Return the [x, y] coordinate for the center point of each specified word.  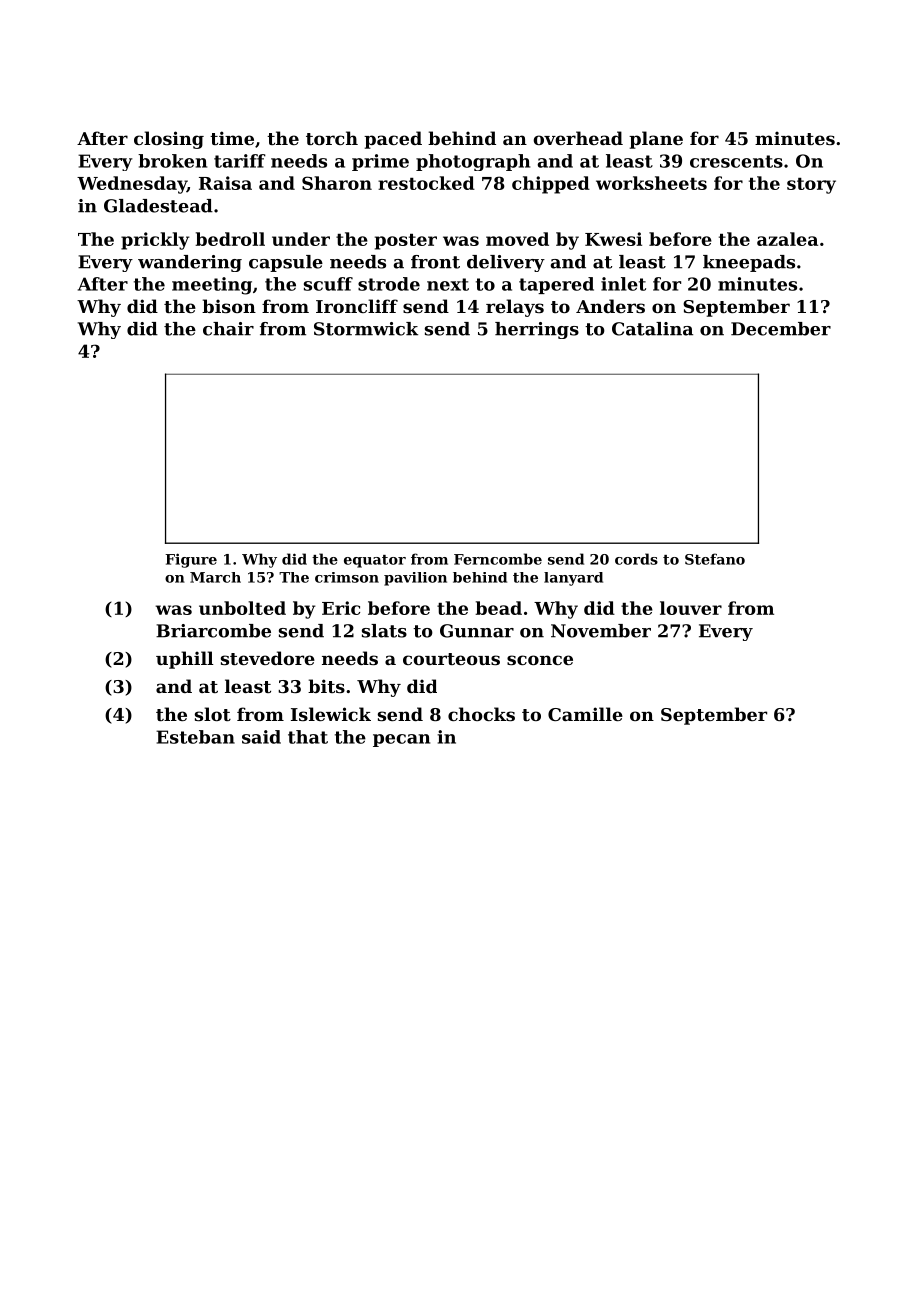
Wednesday [132, 185]
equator [375, 561]
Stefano [715, 559]
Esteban [195, 737]
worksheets [651, 183]
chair [228, 329]
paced [393, 140]
